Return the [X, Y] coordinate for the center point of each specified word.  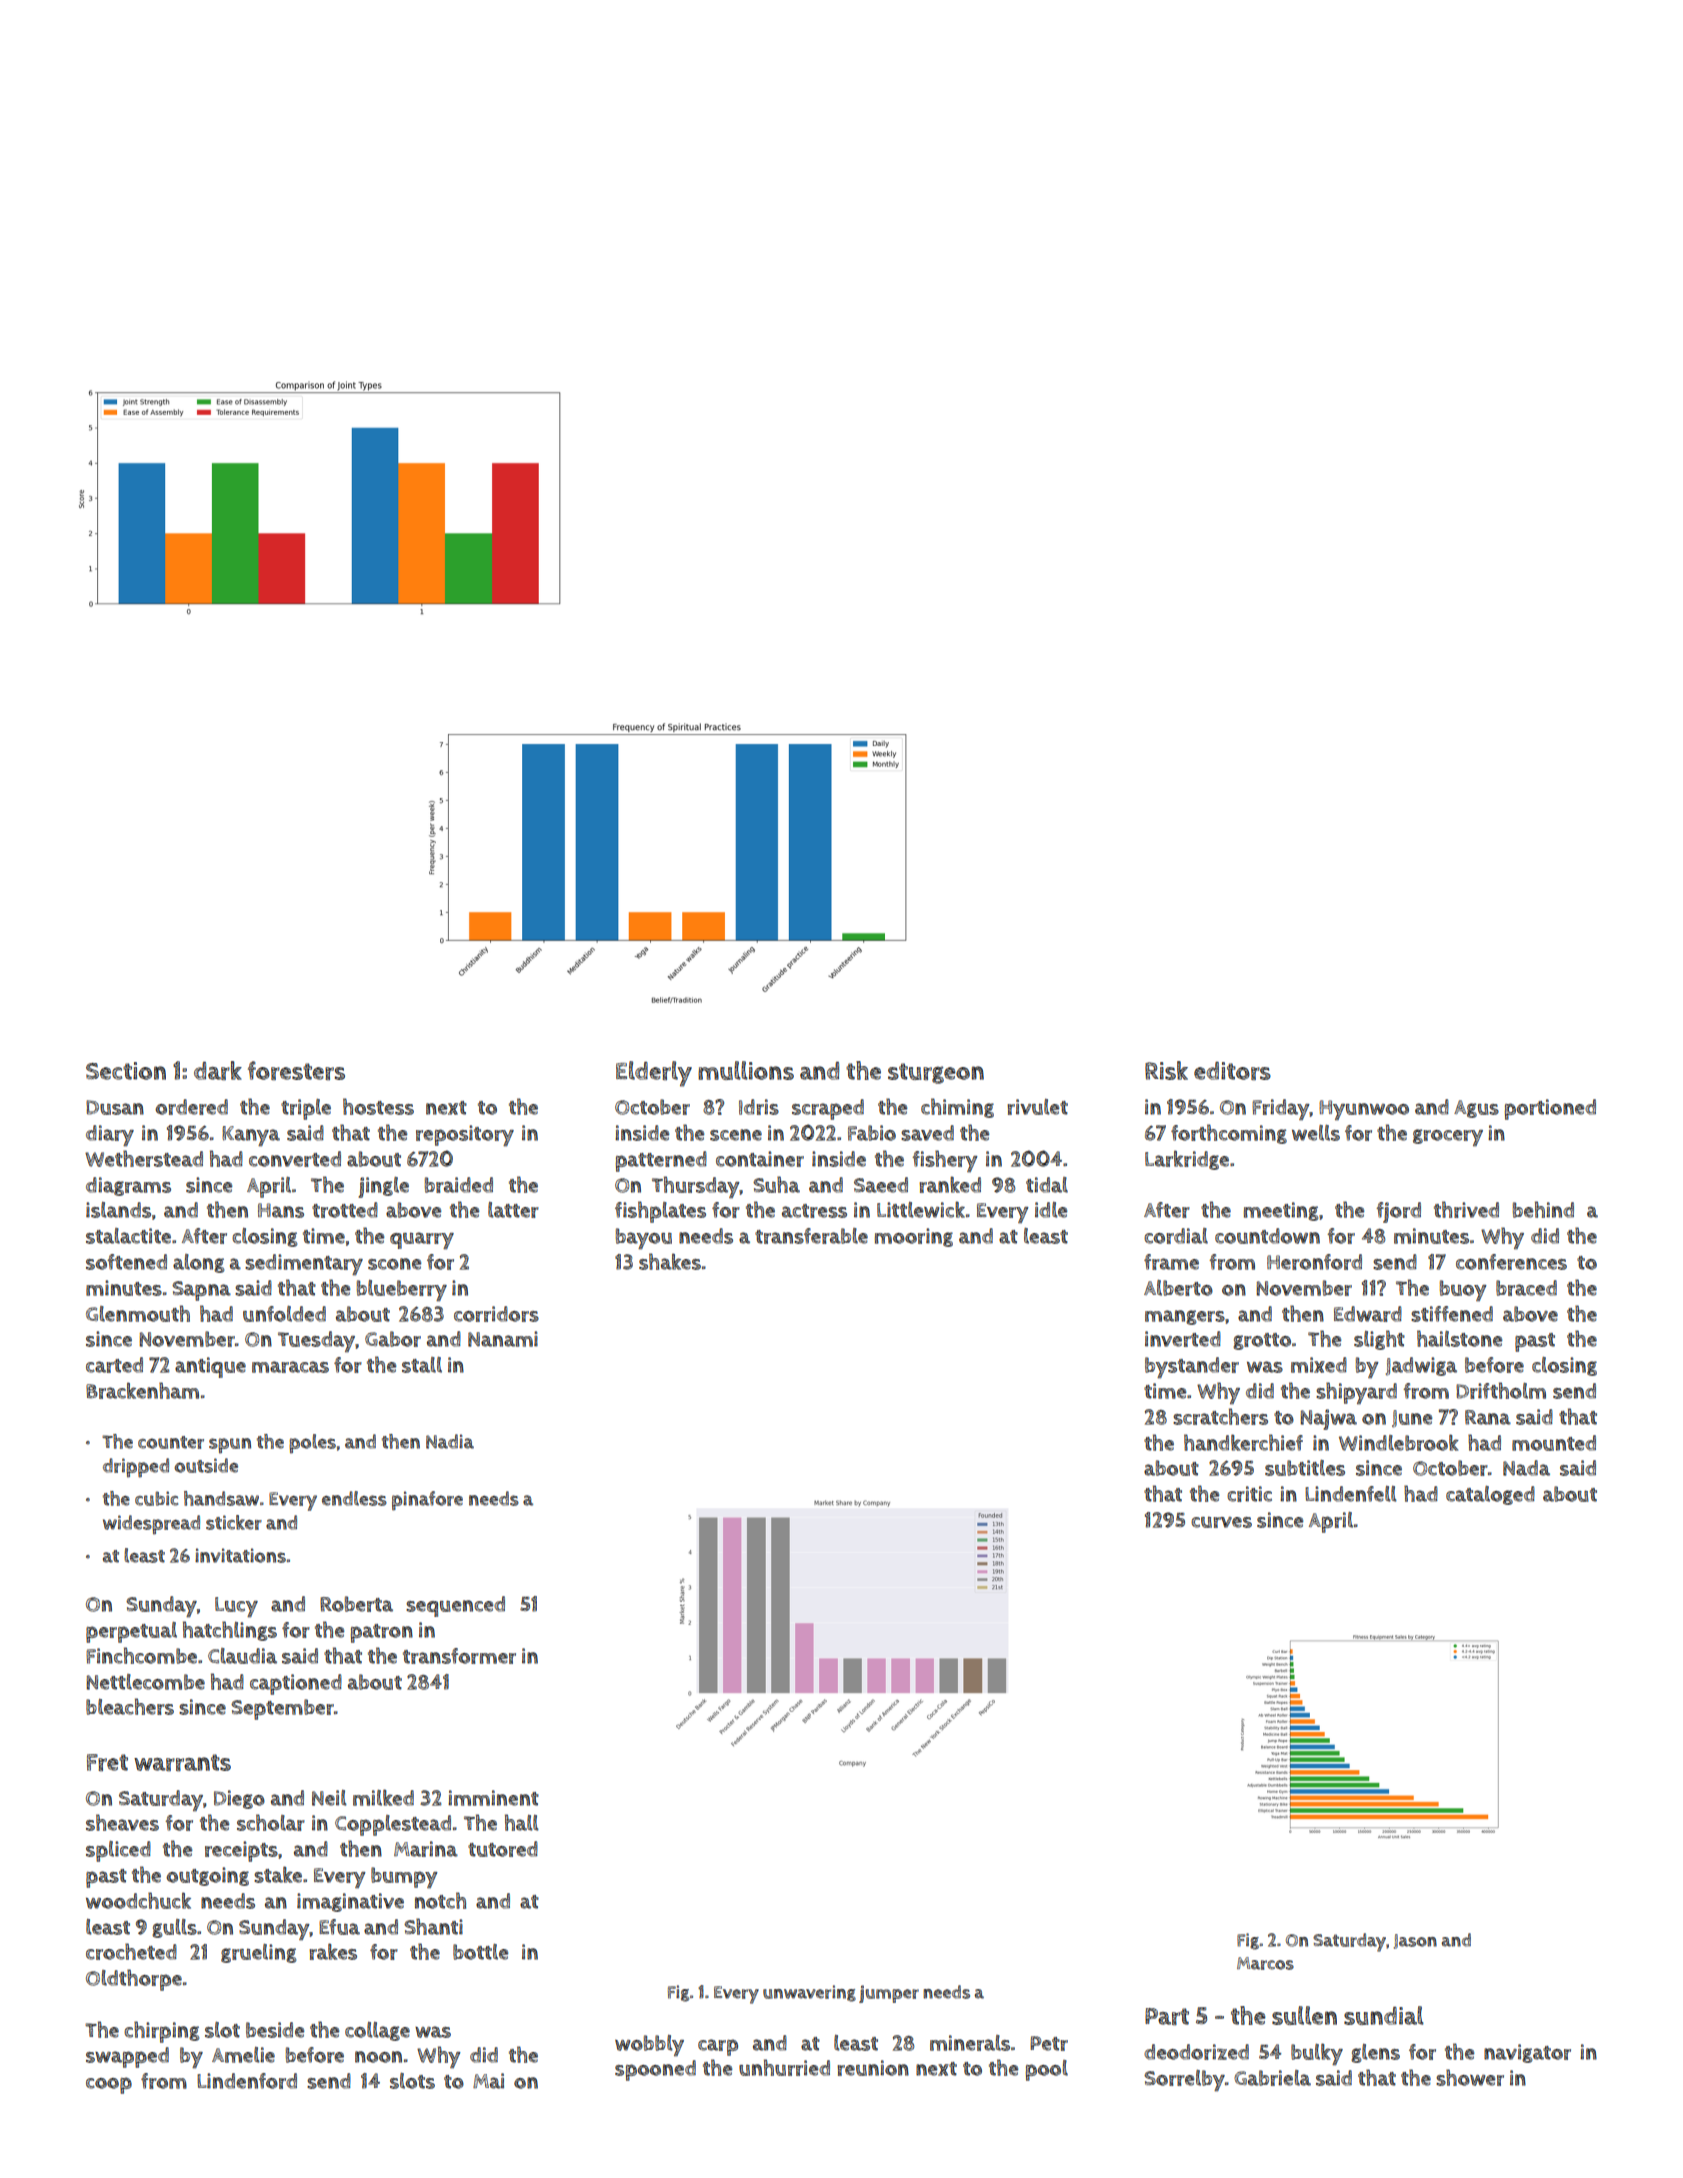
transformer [459, 1656]
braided [459, 1185]
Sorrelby [1184, 2081]
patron [382, 1633]
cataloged [1490, 1495]
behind [1543, 1209]
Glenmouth [138, 1313]
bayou [644, 1239]
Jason [1415, 1941]
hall [522, 1822]
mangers [1185, 1317]
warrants [182, 1763]
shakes [670, 1261]
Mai [488, 2081]
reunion [873, 2068]
